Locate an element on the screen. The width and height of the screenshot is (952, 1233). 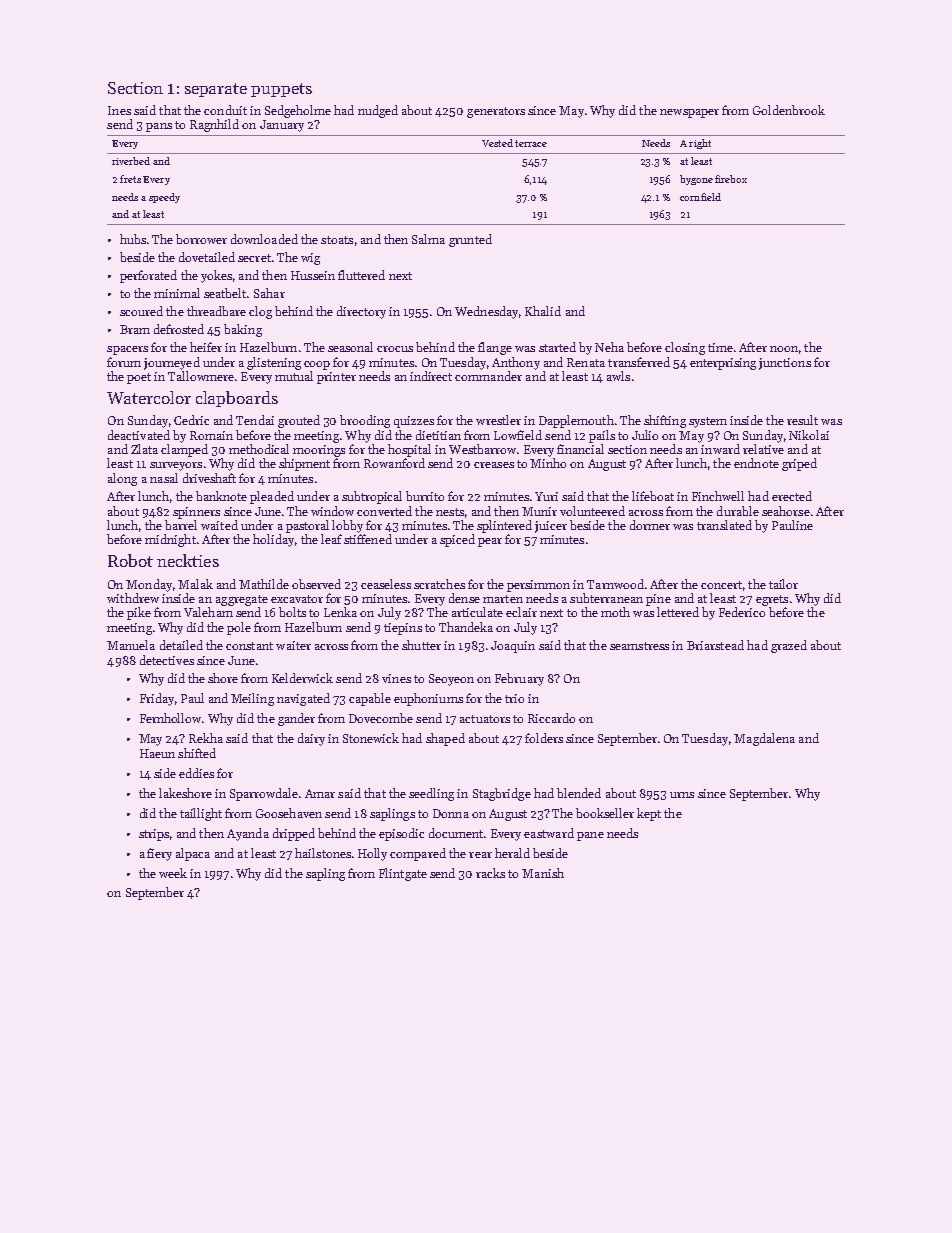
persimmon is located at coordinates (538, 586).
